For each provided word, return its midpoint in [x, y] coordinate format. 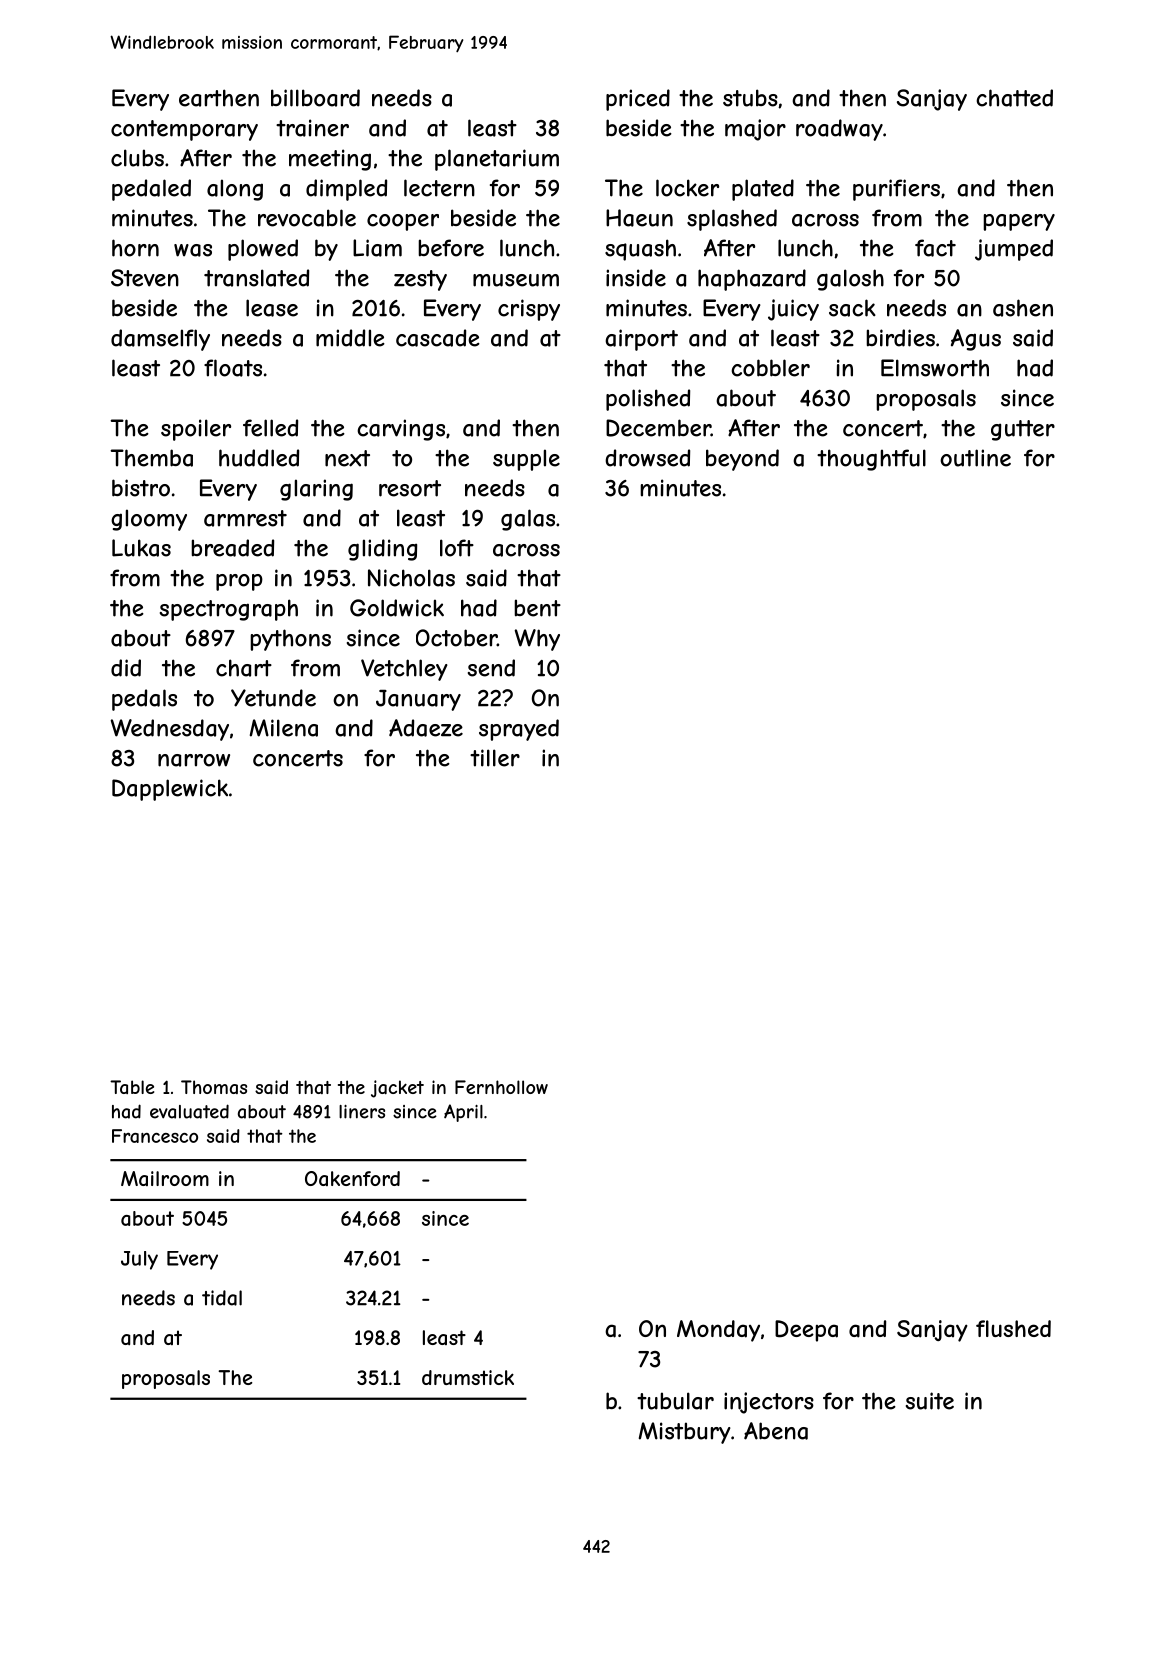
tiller [495, 758]
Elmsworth [935, 368]
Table [132, 1087]
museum [516, 280]
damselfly [160, 340]
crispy [529, 310]
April [463, 1113]
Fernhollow [501, 1087]
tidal [222, 1298]
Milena [284, 728]
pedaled [151, 190]
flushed [1013, 1328]
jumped [1014, 250]
